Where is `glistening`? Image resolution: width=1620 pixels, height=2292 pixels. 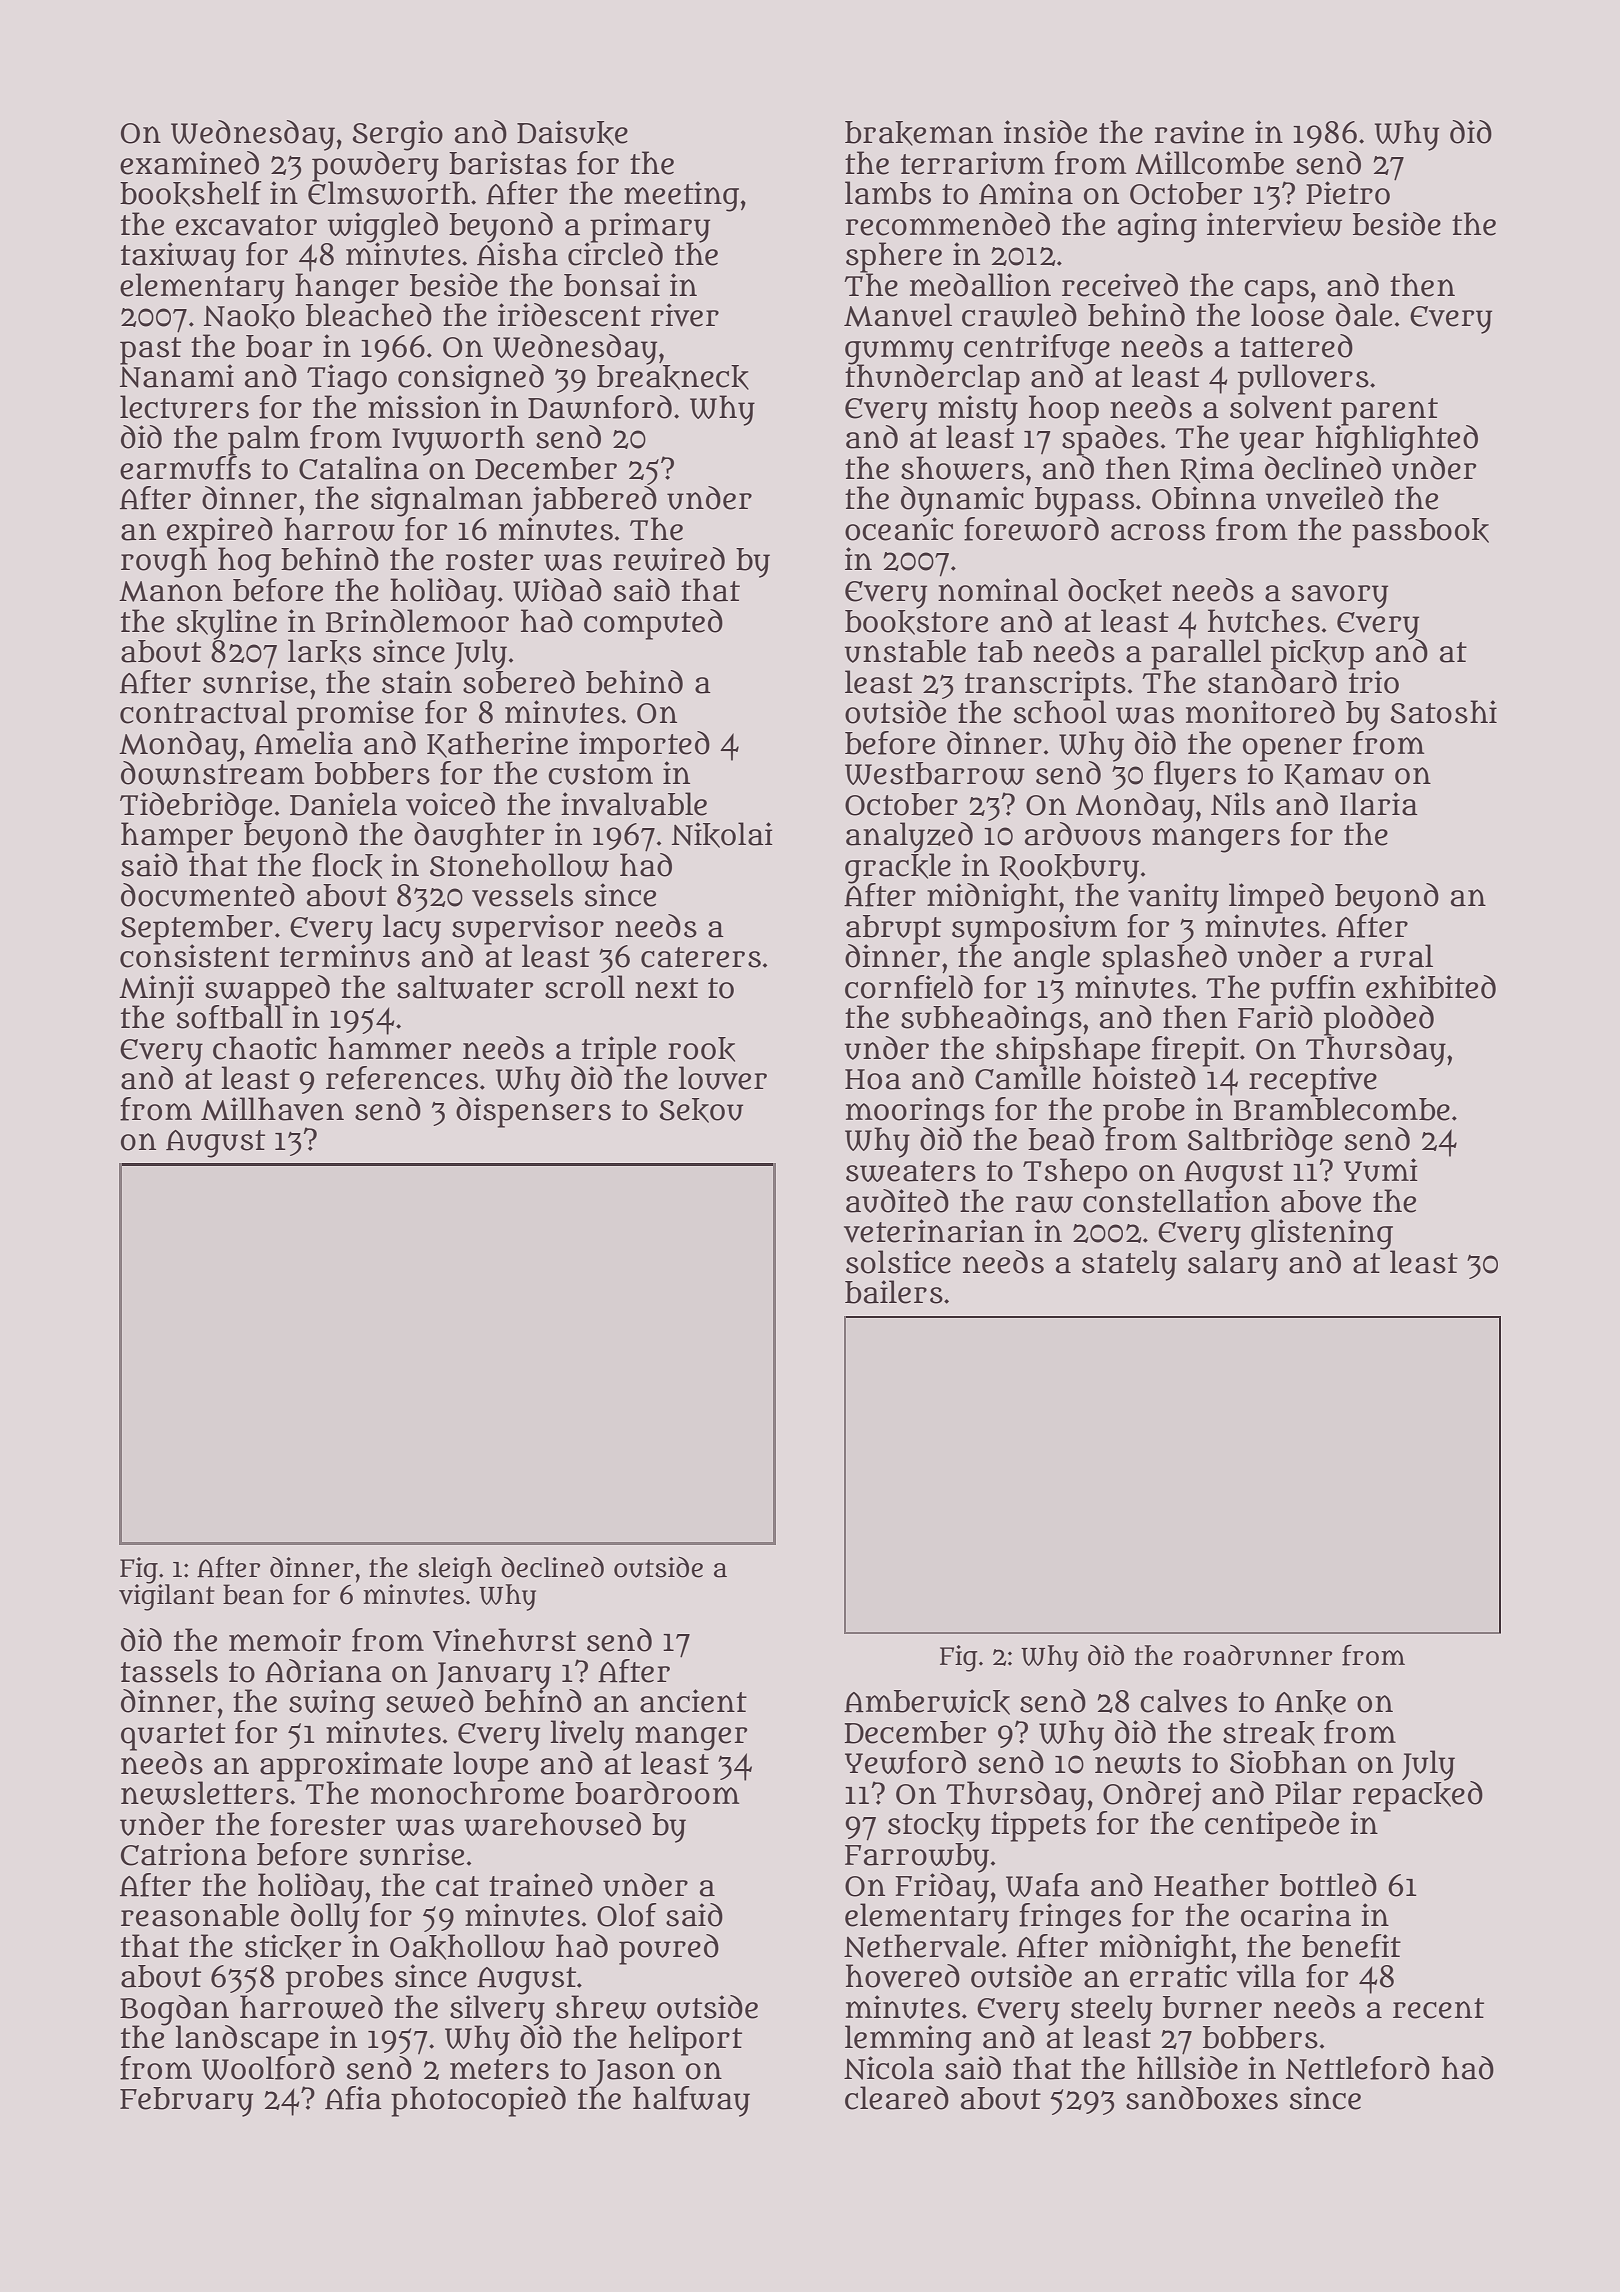 glistening is located at coordinates (1322, 1234).
